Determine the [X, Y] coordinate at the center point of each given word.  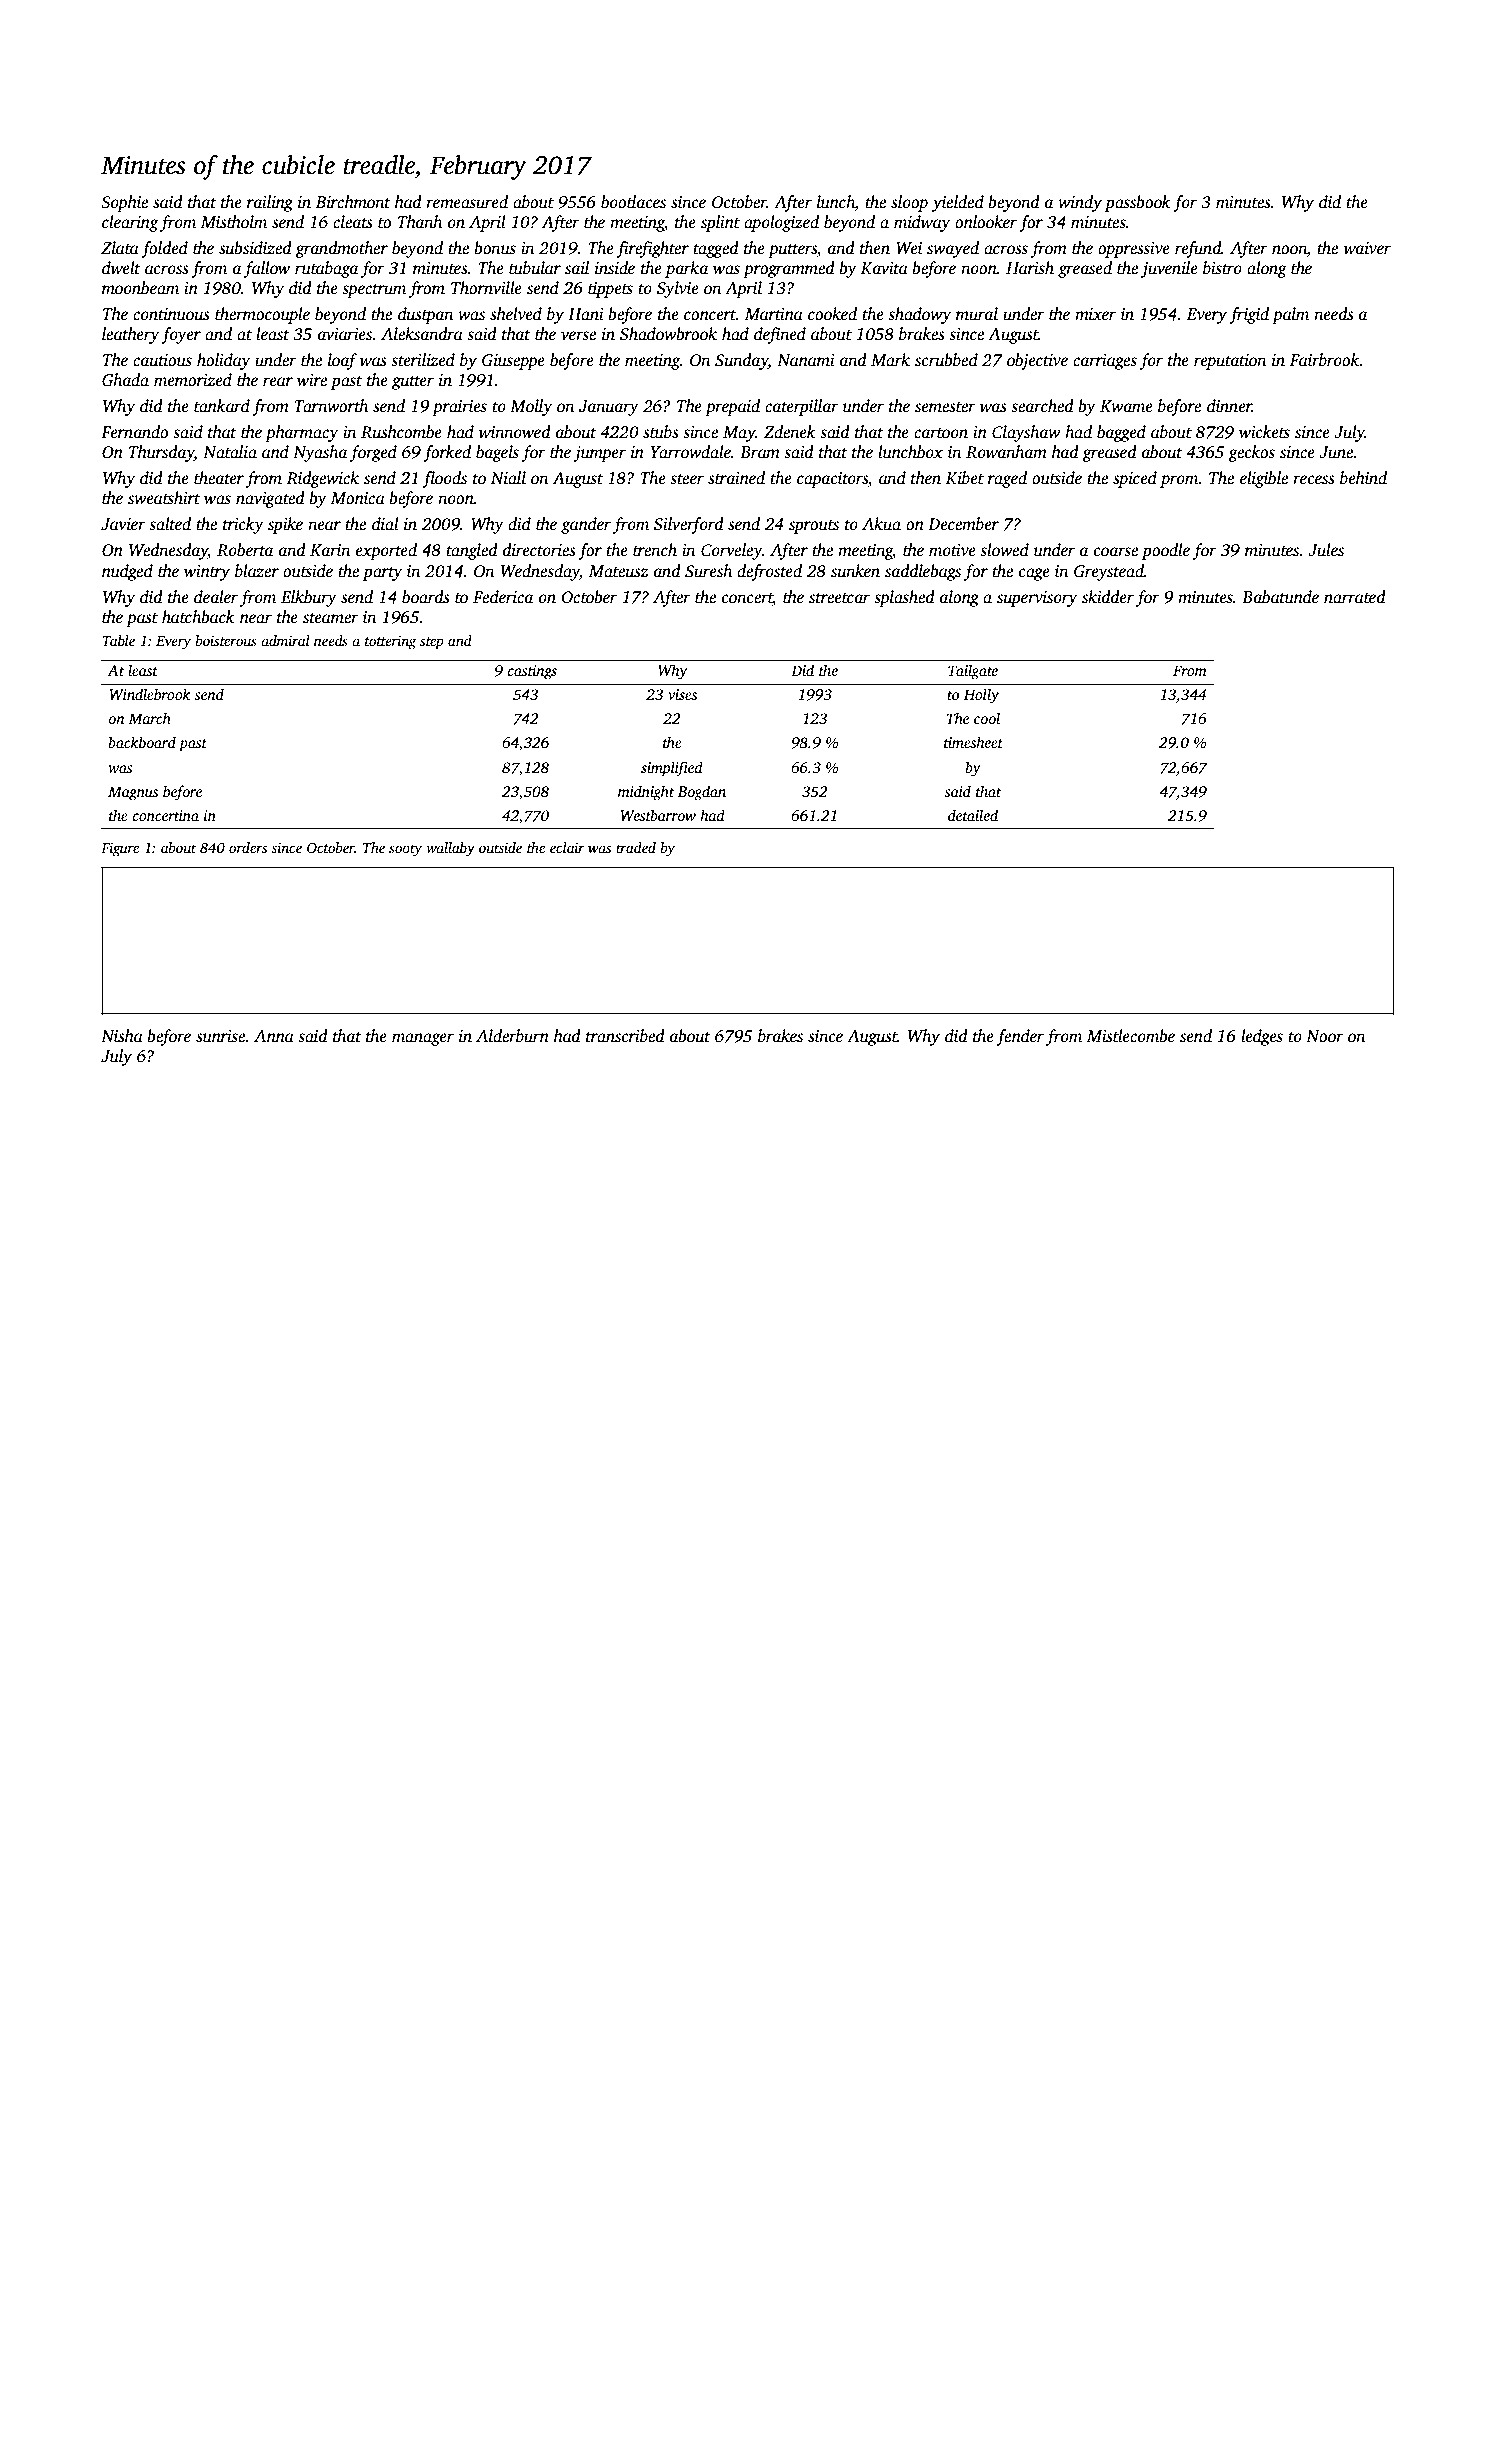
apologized [781, 223]
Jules [1326, 550]
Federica [503, 597]
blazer [257, 571]
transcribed [625, 1036]
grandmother [341, 249]
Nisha [122, 1036]
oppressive [1134, 250]
